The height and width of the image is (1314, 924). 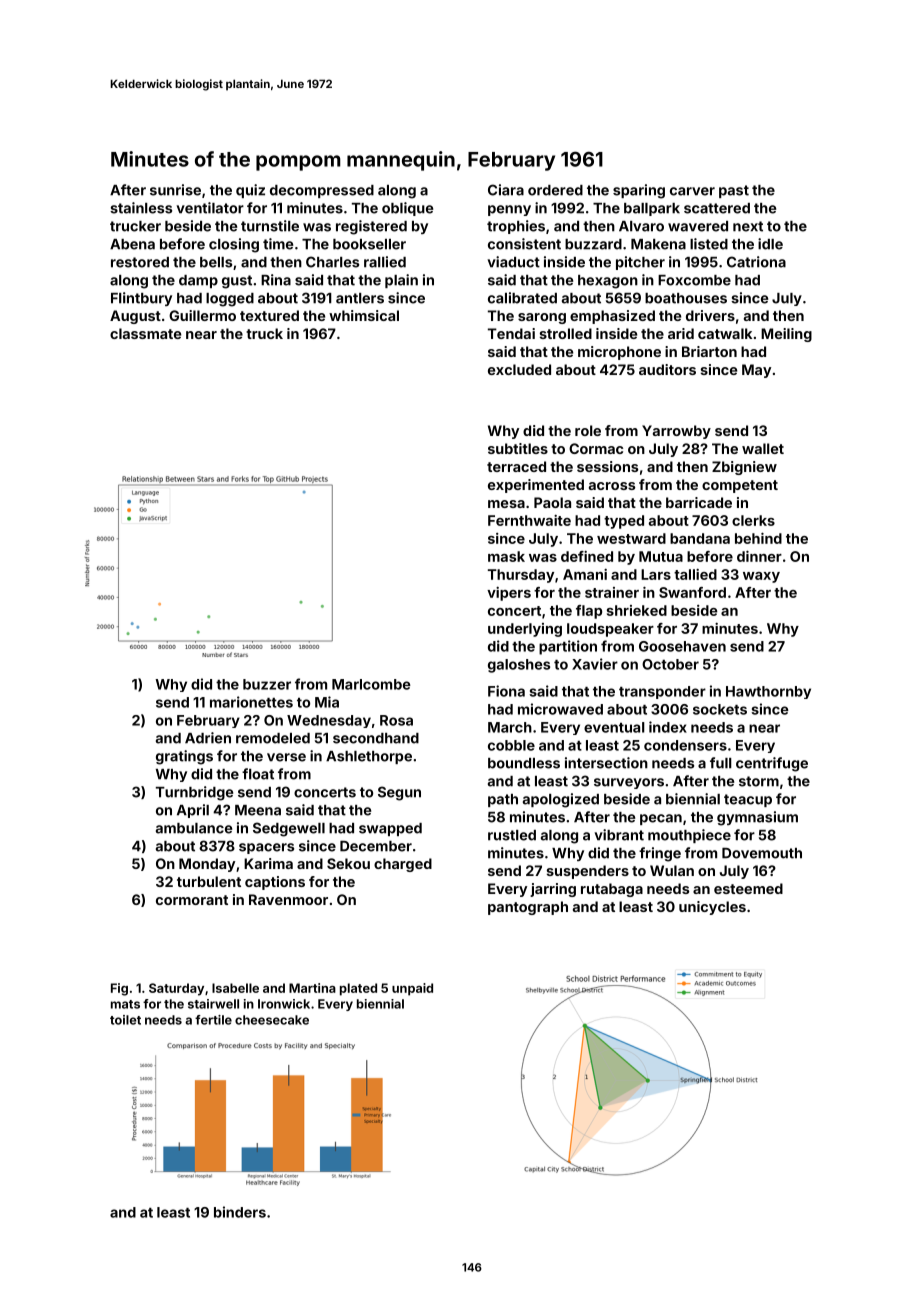 I want to click on cheesecake, so click(x=272, y=1020).
